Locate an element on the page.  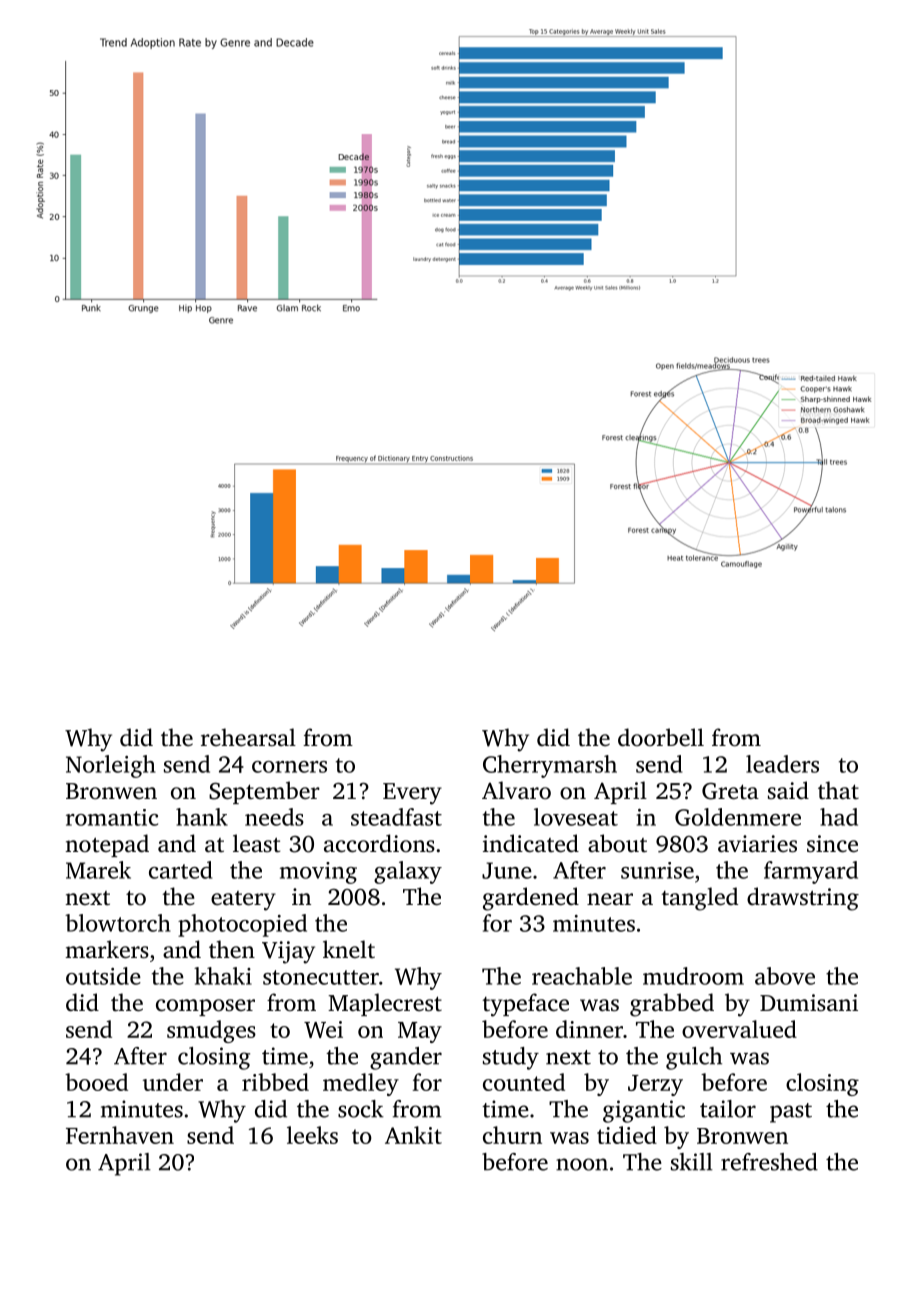
leaders is located at coordinates (782, 764).
